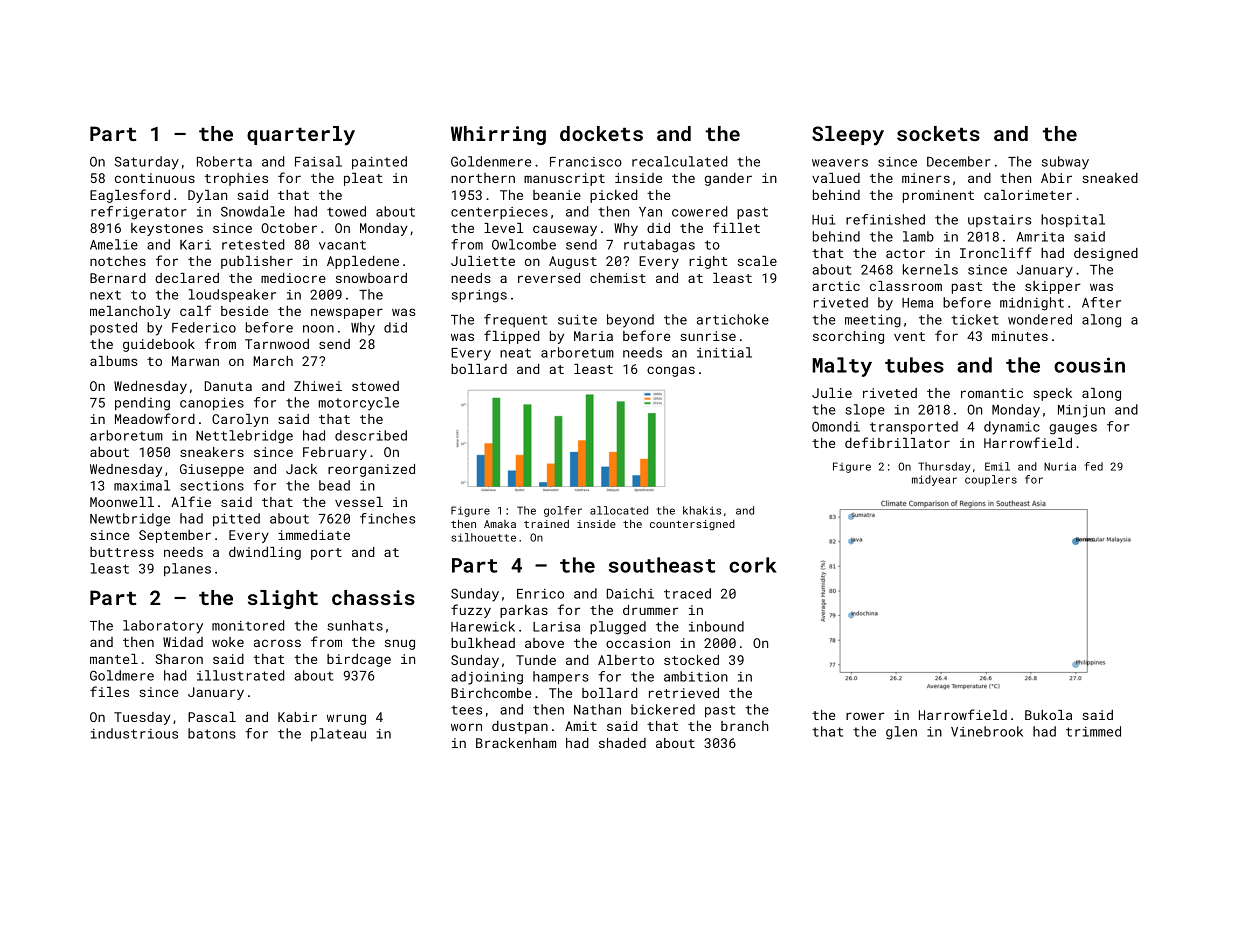 The height and width of the screenshot is (952, 1233). Describe the element at coordinates (865, 411) in the screenshot. I see `slope` at that location.
